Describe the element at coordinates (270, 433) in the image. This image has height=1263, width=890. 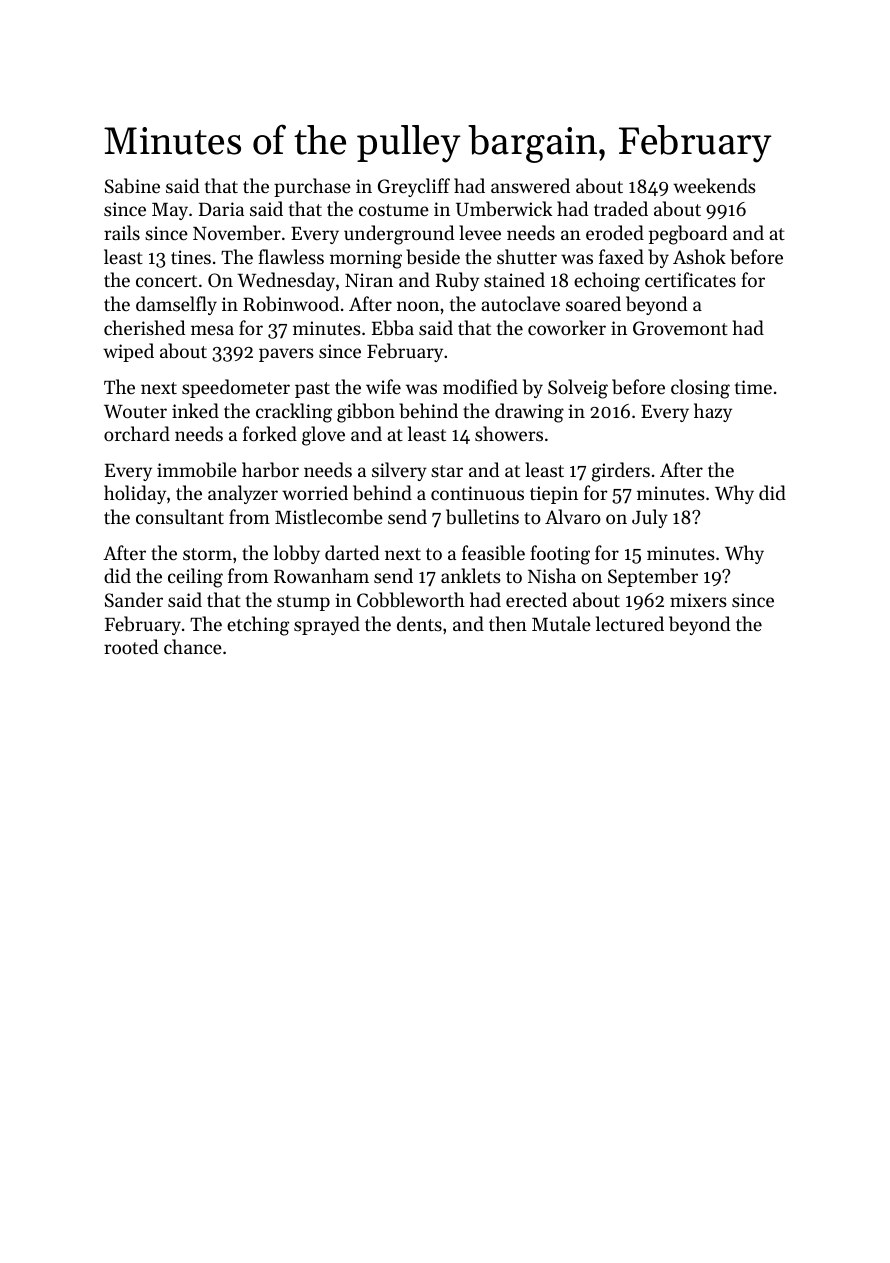
I see `forked` at that location.
